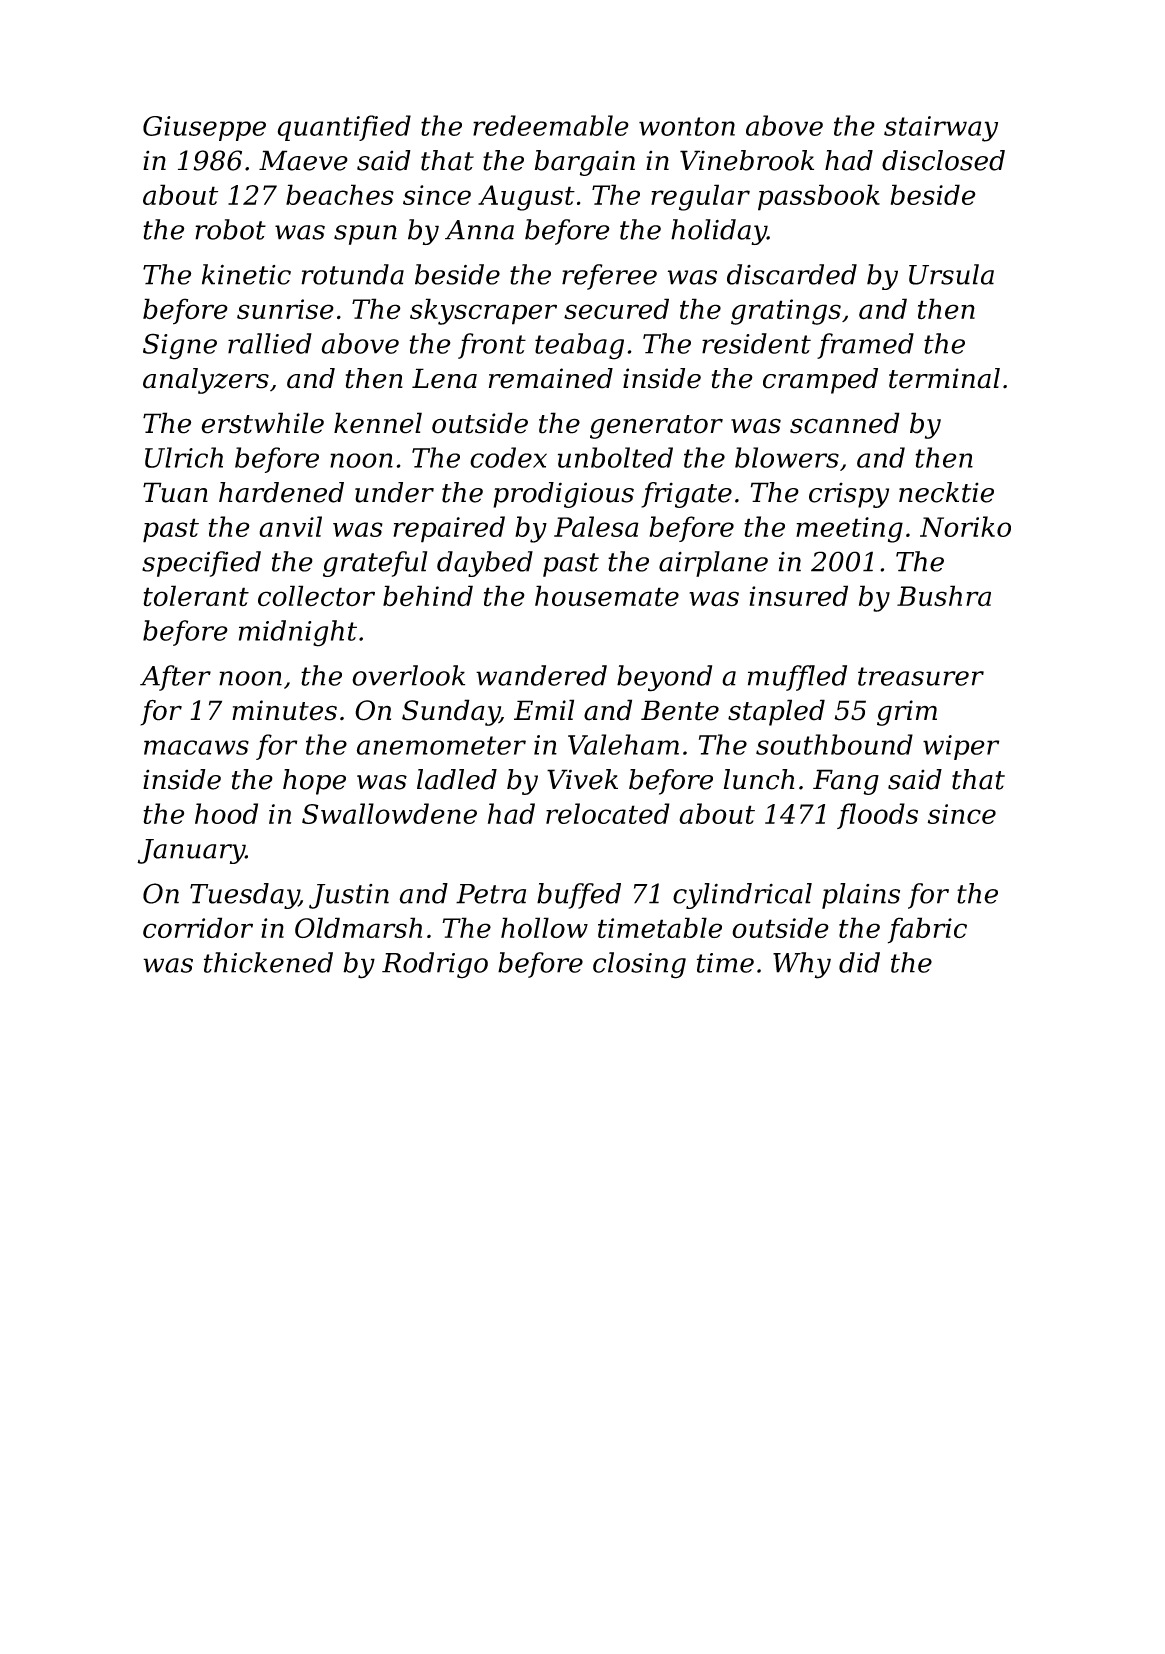  What do you see at coordinates (244, 896) in the screenshot?
I see `Tuesday` at bounding box center [244, 896].
